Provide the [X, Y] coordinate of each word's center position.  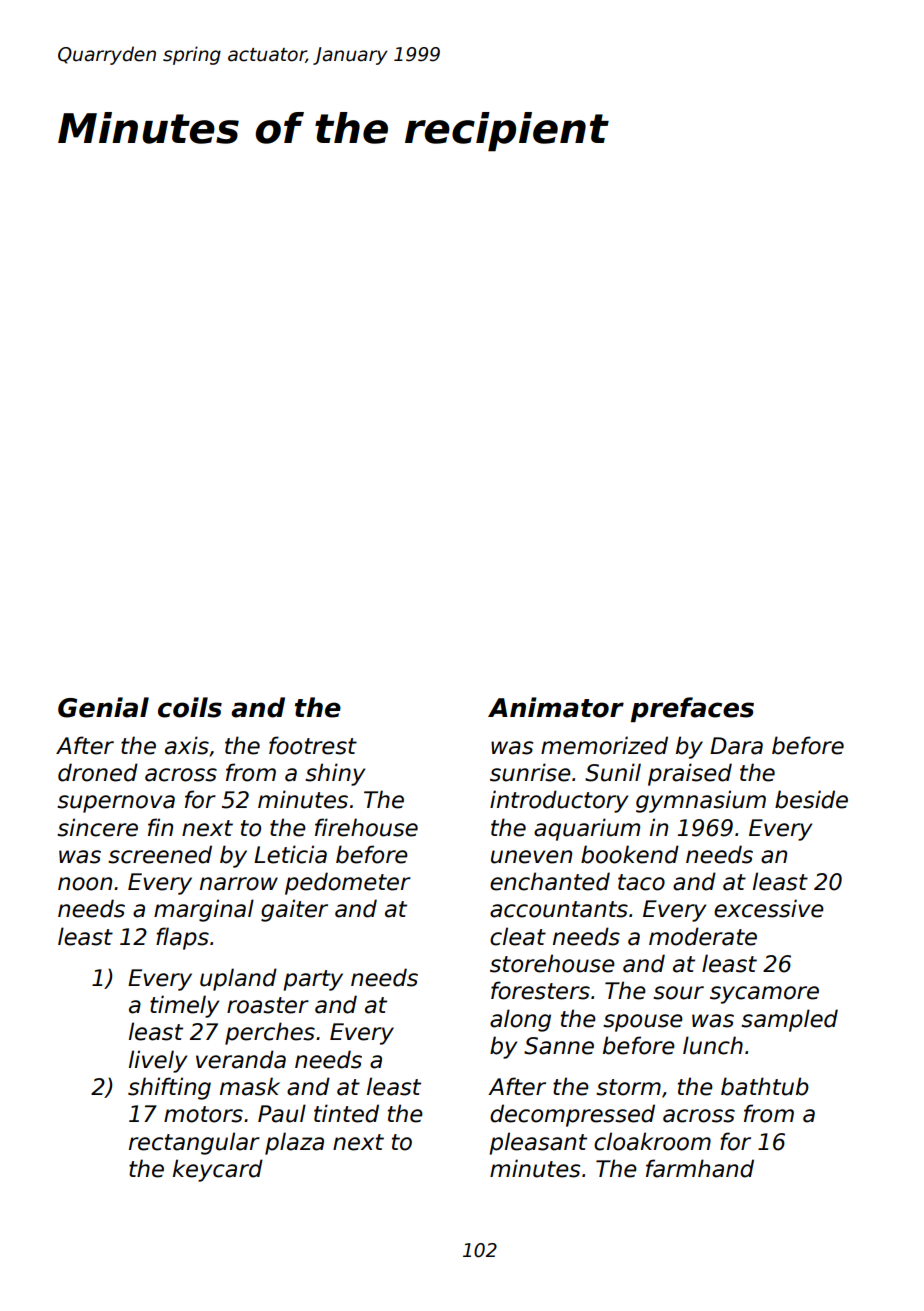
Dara [736, 746]
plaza [294, 1143]
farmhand [700, 1168]
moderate [703, 936]
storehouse [552, 963]
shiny [335, 774]
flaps [182, 938]
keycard [218, 1170]
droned [98, 772]
